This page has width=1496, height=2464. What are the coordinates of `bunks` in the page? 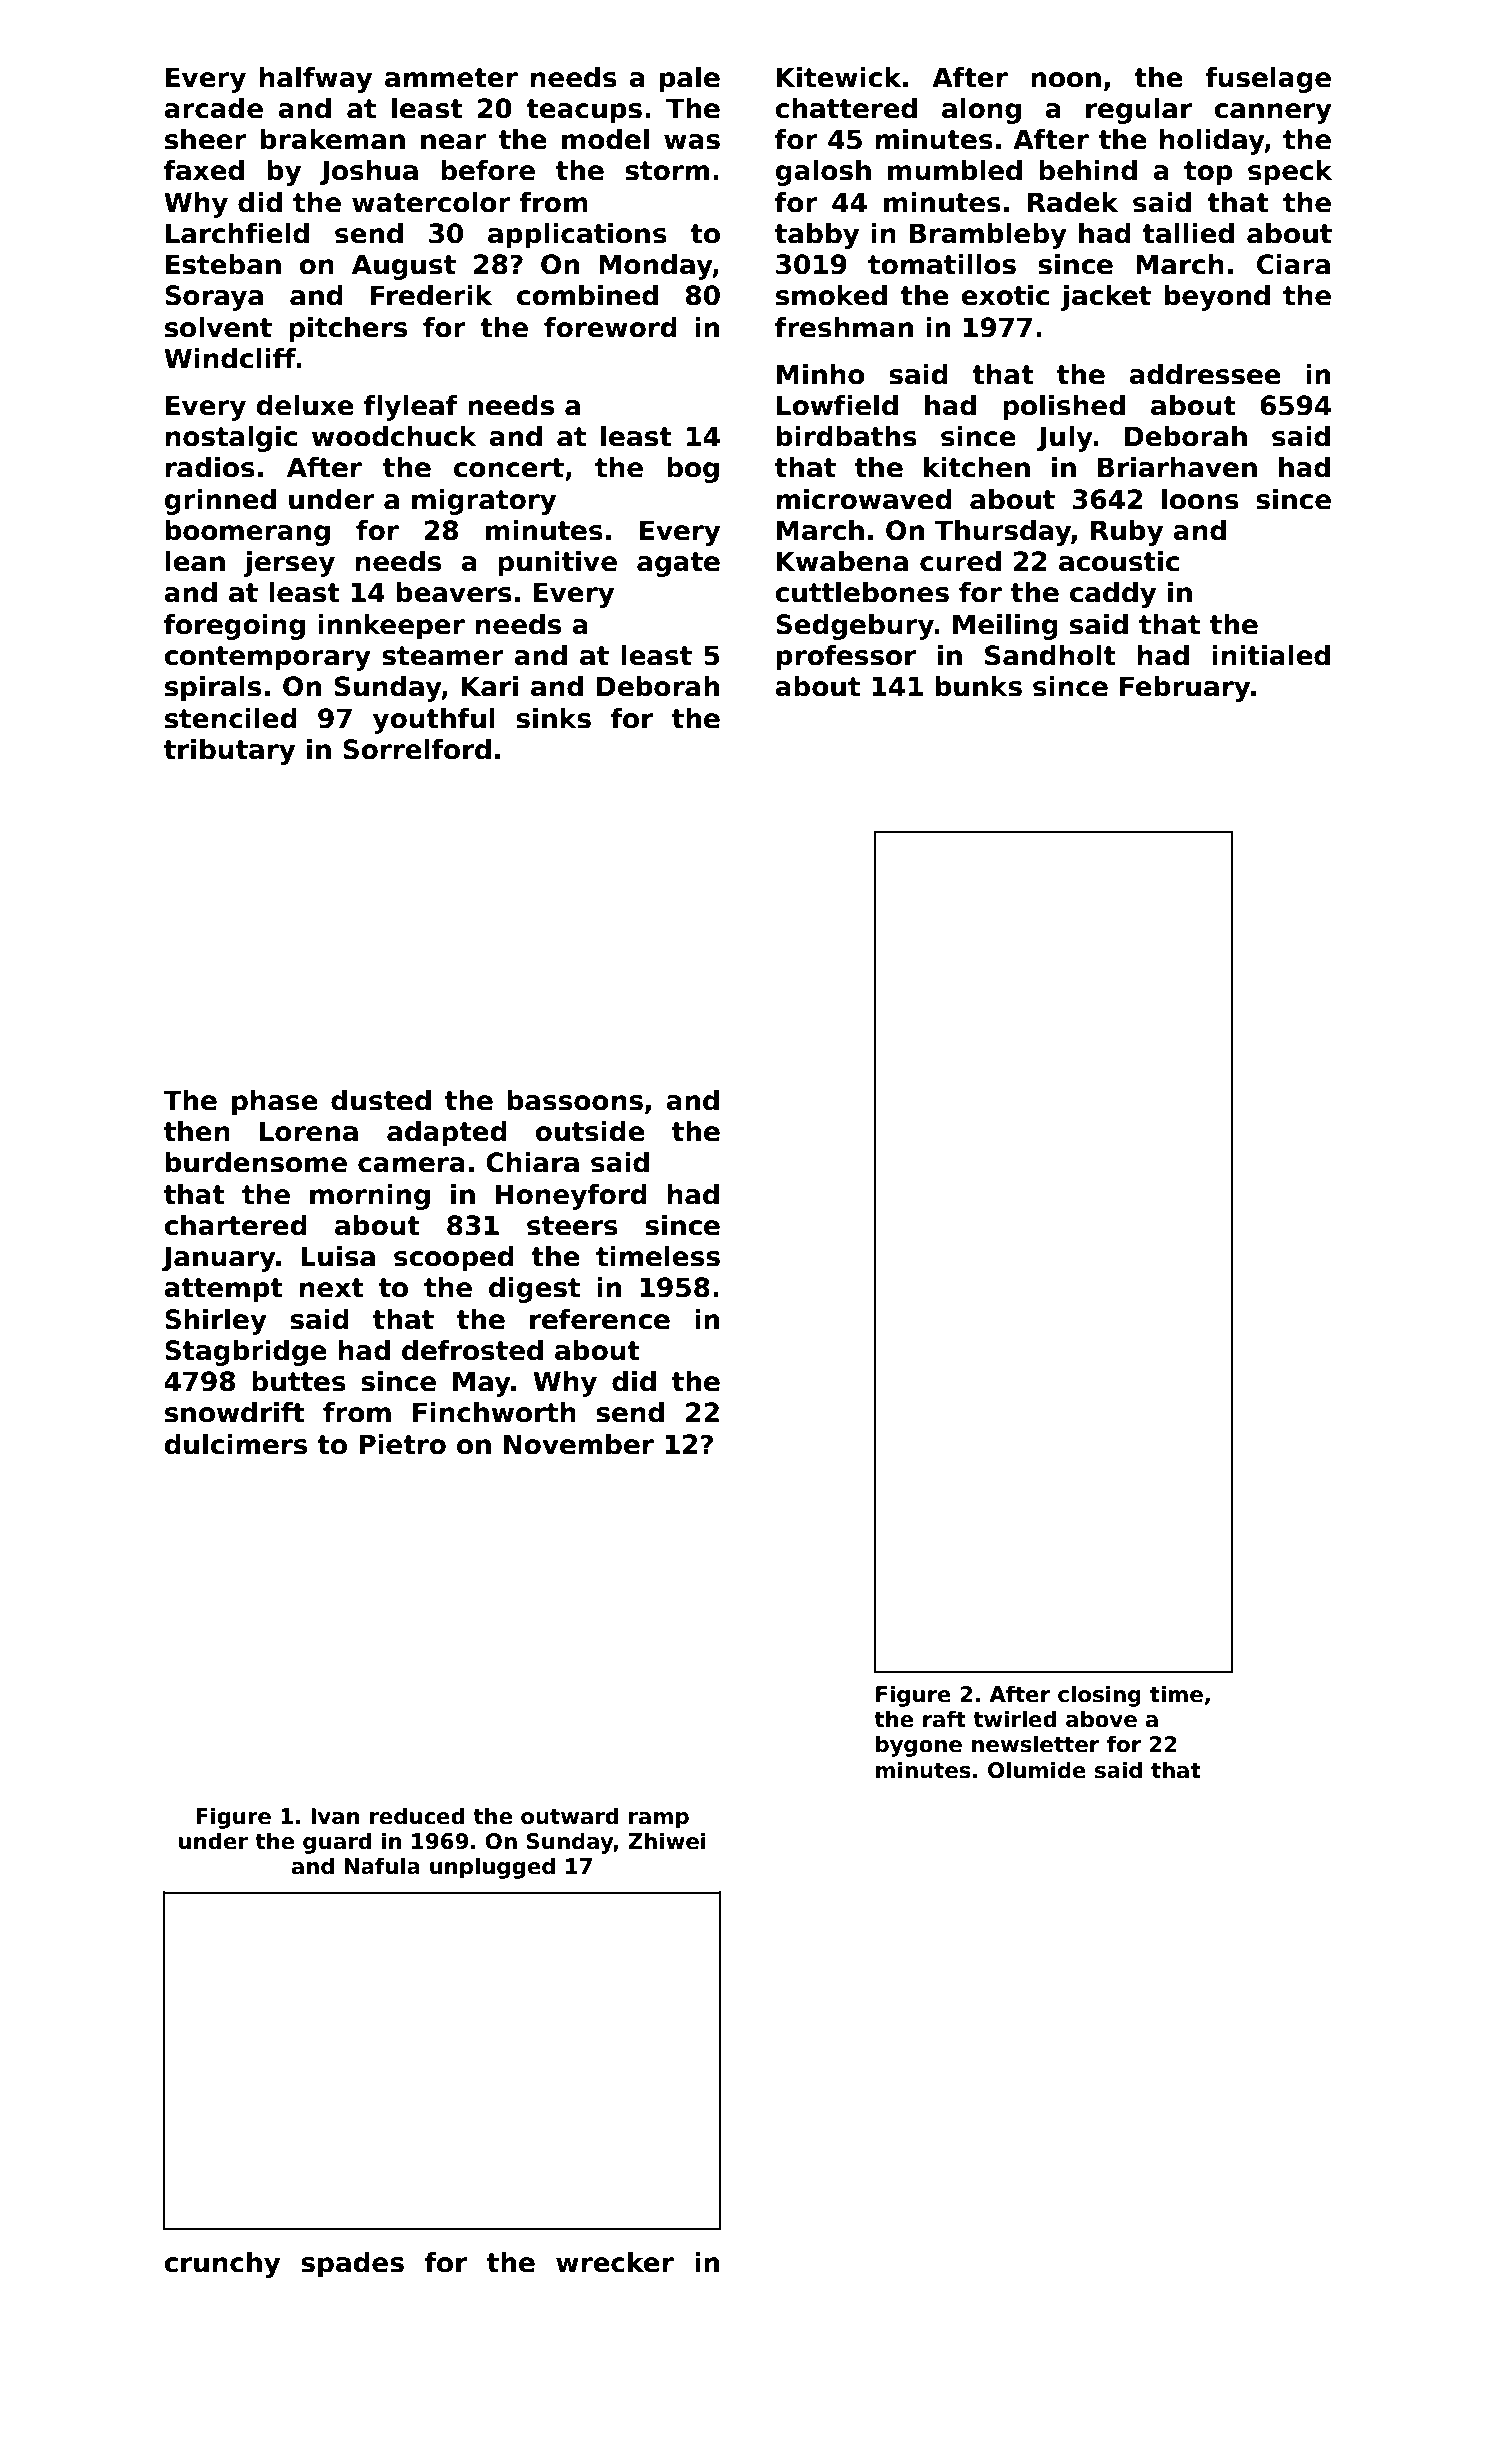 It's located at (979, 686).
